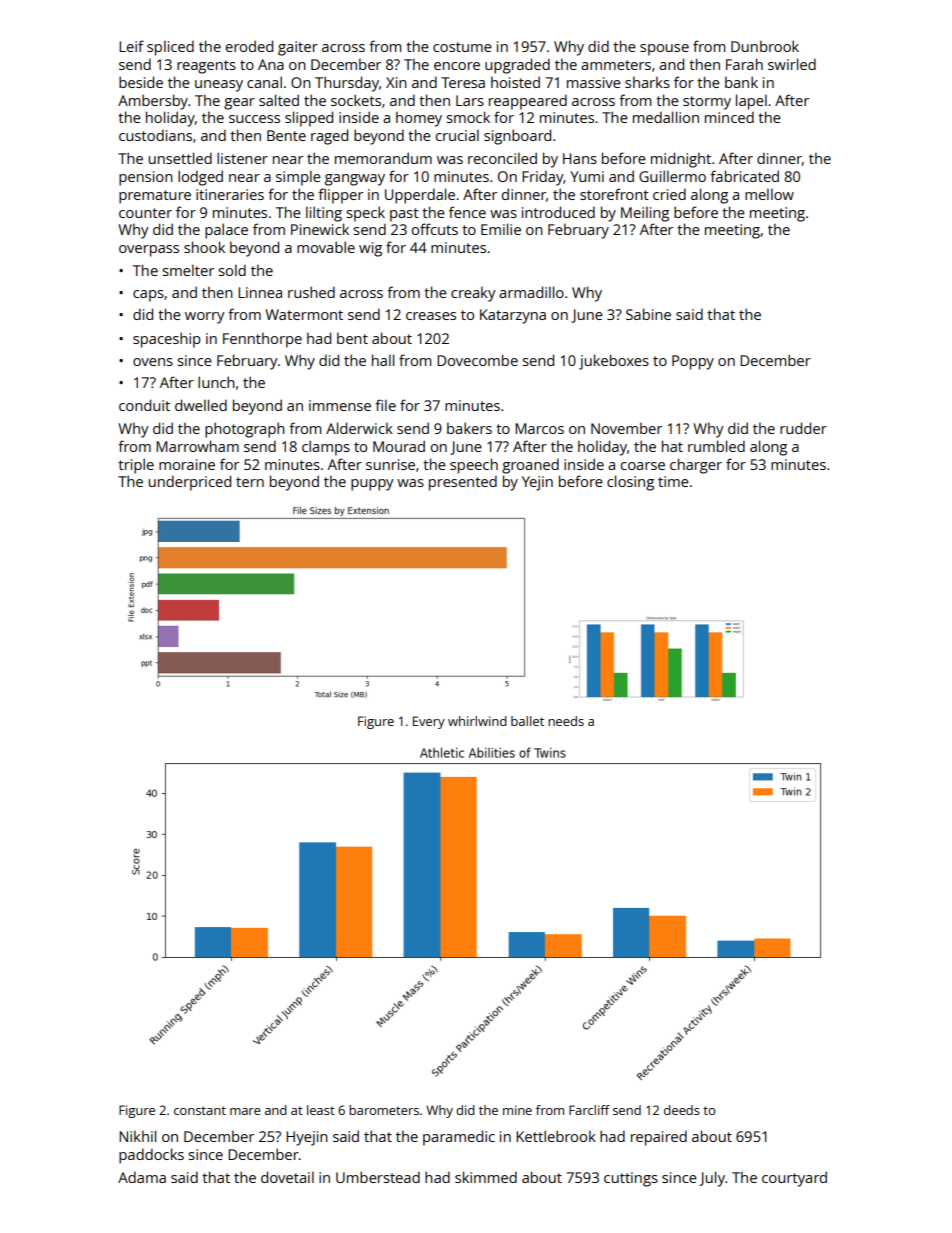 Image resolution: width=952 pixels, height=1233 pixels. I want to click on mellow, so click(769, 194).
